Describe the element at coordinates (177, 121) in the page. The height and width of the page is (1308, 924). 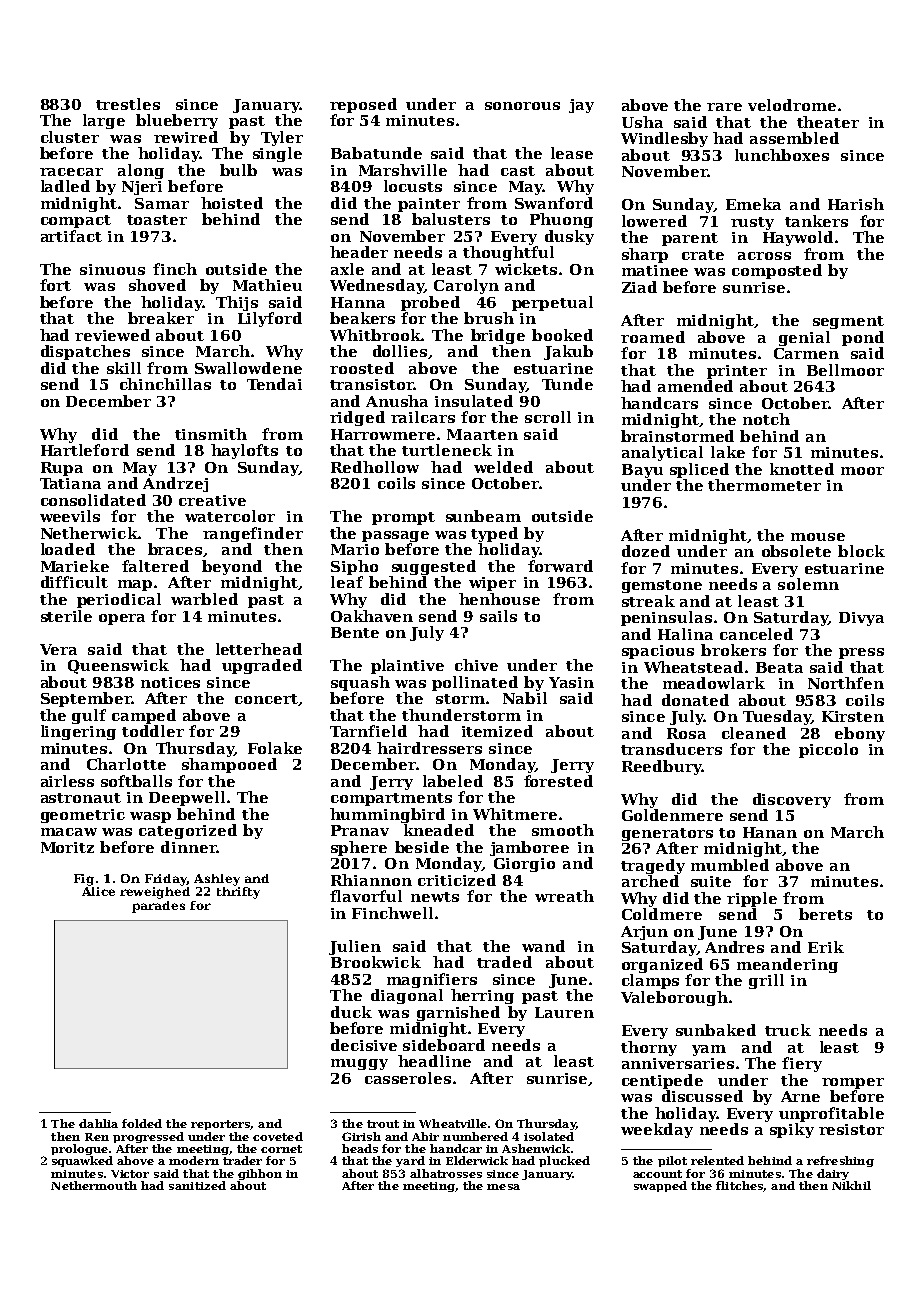
I see `blueberry` at that location.
